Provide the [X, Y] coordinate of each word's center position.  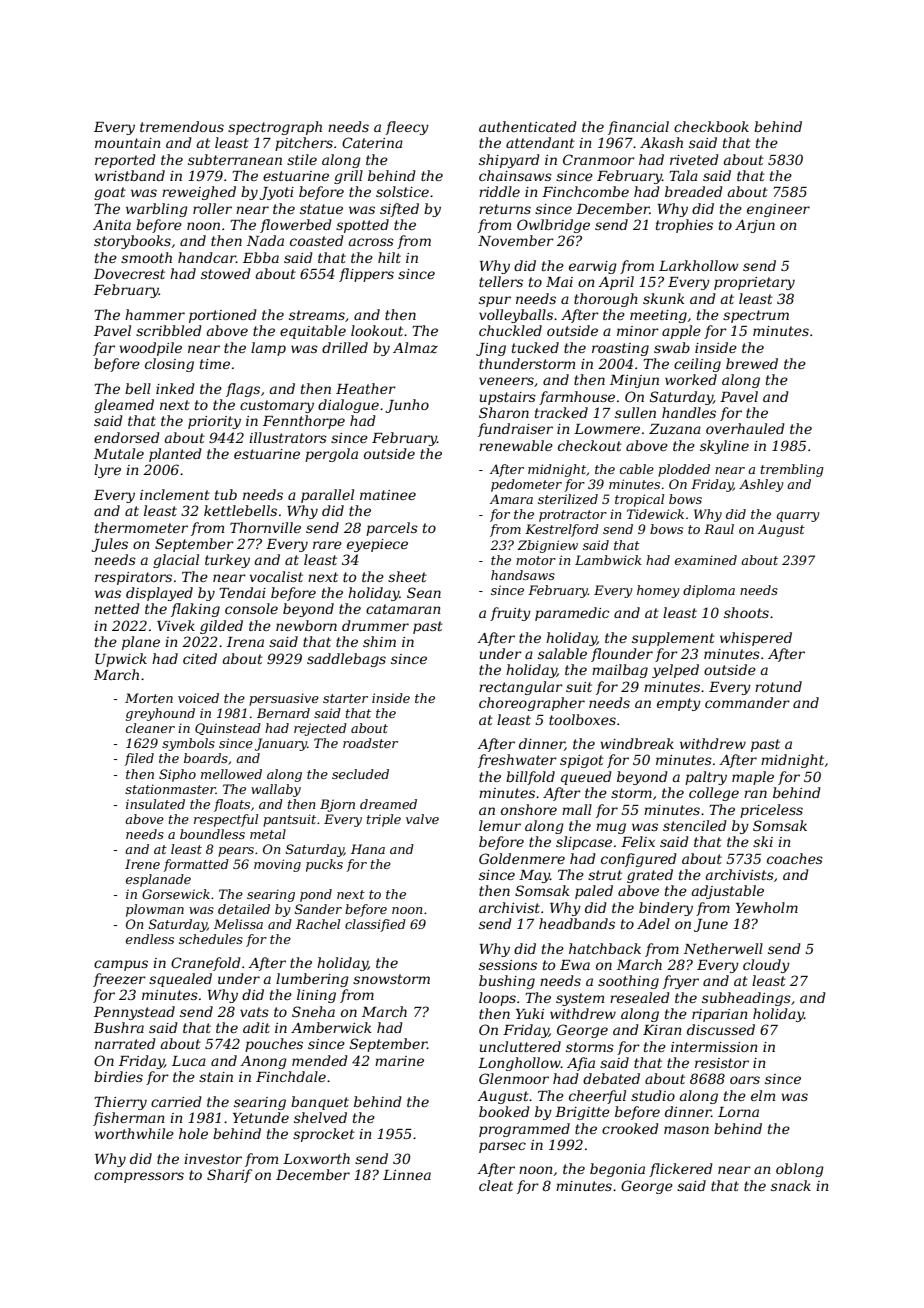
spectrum [756, 316]
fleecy [407, 128]
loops [497, 999]
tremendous [182, 126]
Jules [109, 545]
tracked [561, 412]
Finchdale [291, 1076]
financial [638, 128]
